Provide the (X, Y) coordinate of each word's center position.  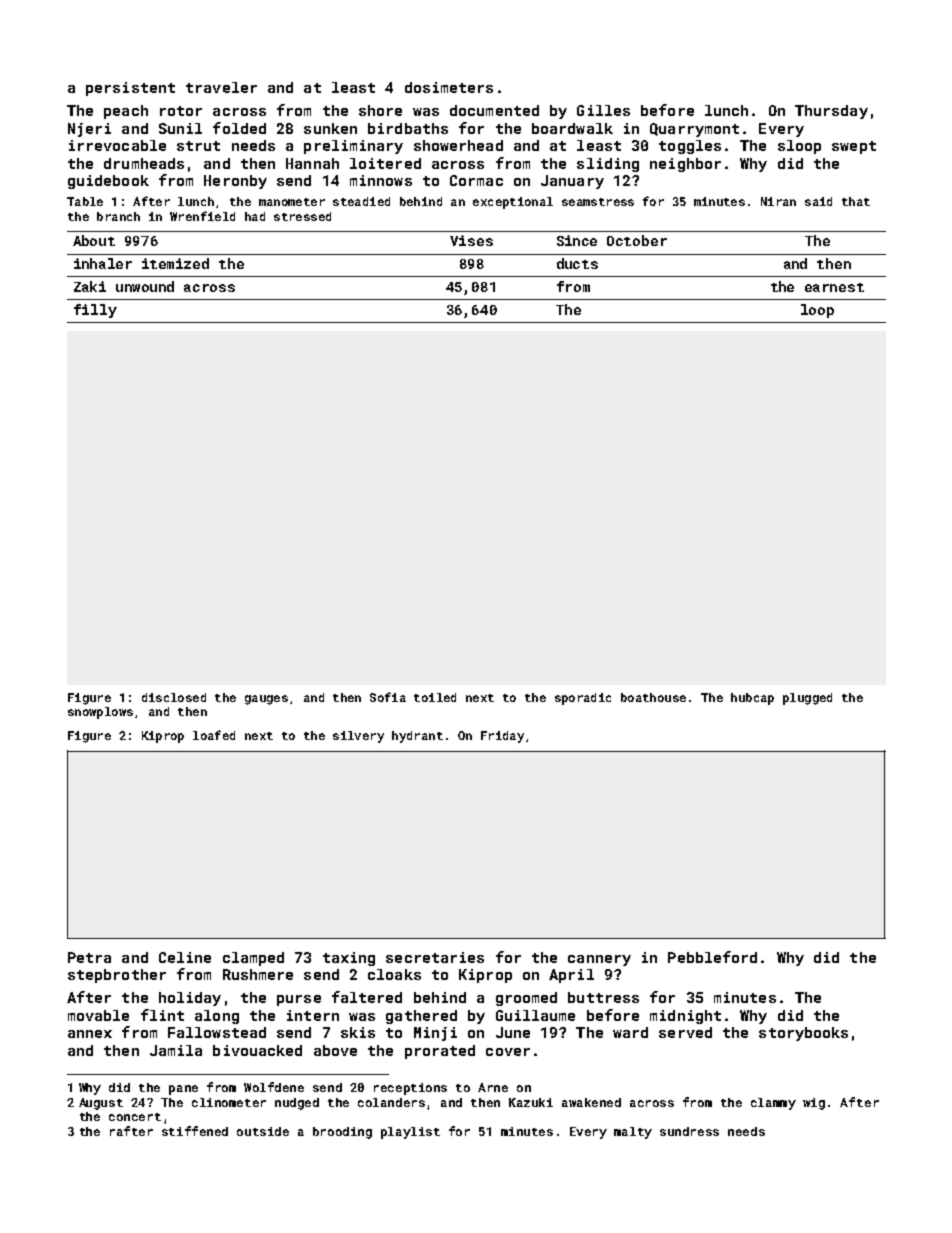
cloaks (394, 974)
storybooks (803, 1034)
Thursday (831, 112)
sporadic (583, 699)
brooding (342, 1133)
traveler (221, 87)
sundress (689, 1131)
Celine (185, 957)
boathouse (653, 697)
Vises (471, 240)
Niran (778, 201)
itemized (175, 263)
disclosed (174, 697)
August (101, 1104)
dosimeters (449, 87)
